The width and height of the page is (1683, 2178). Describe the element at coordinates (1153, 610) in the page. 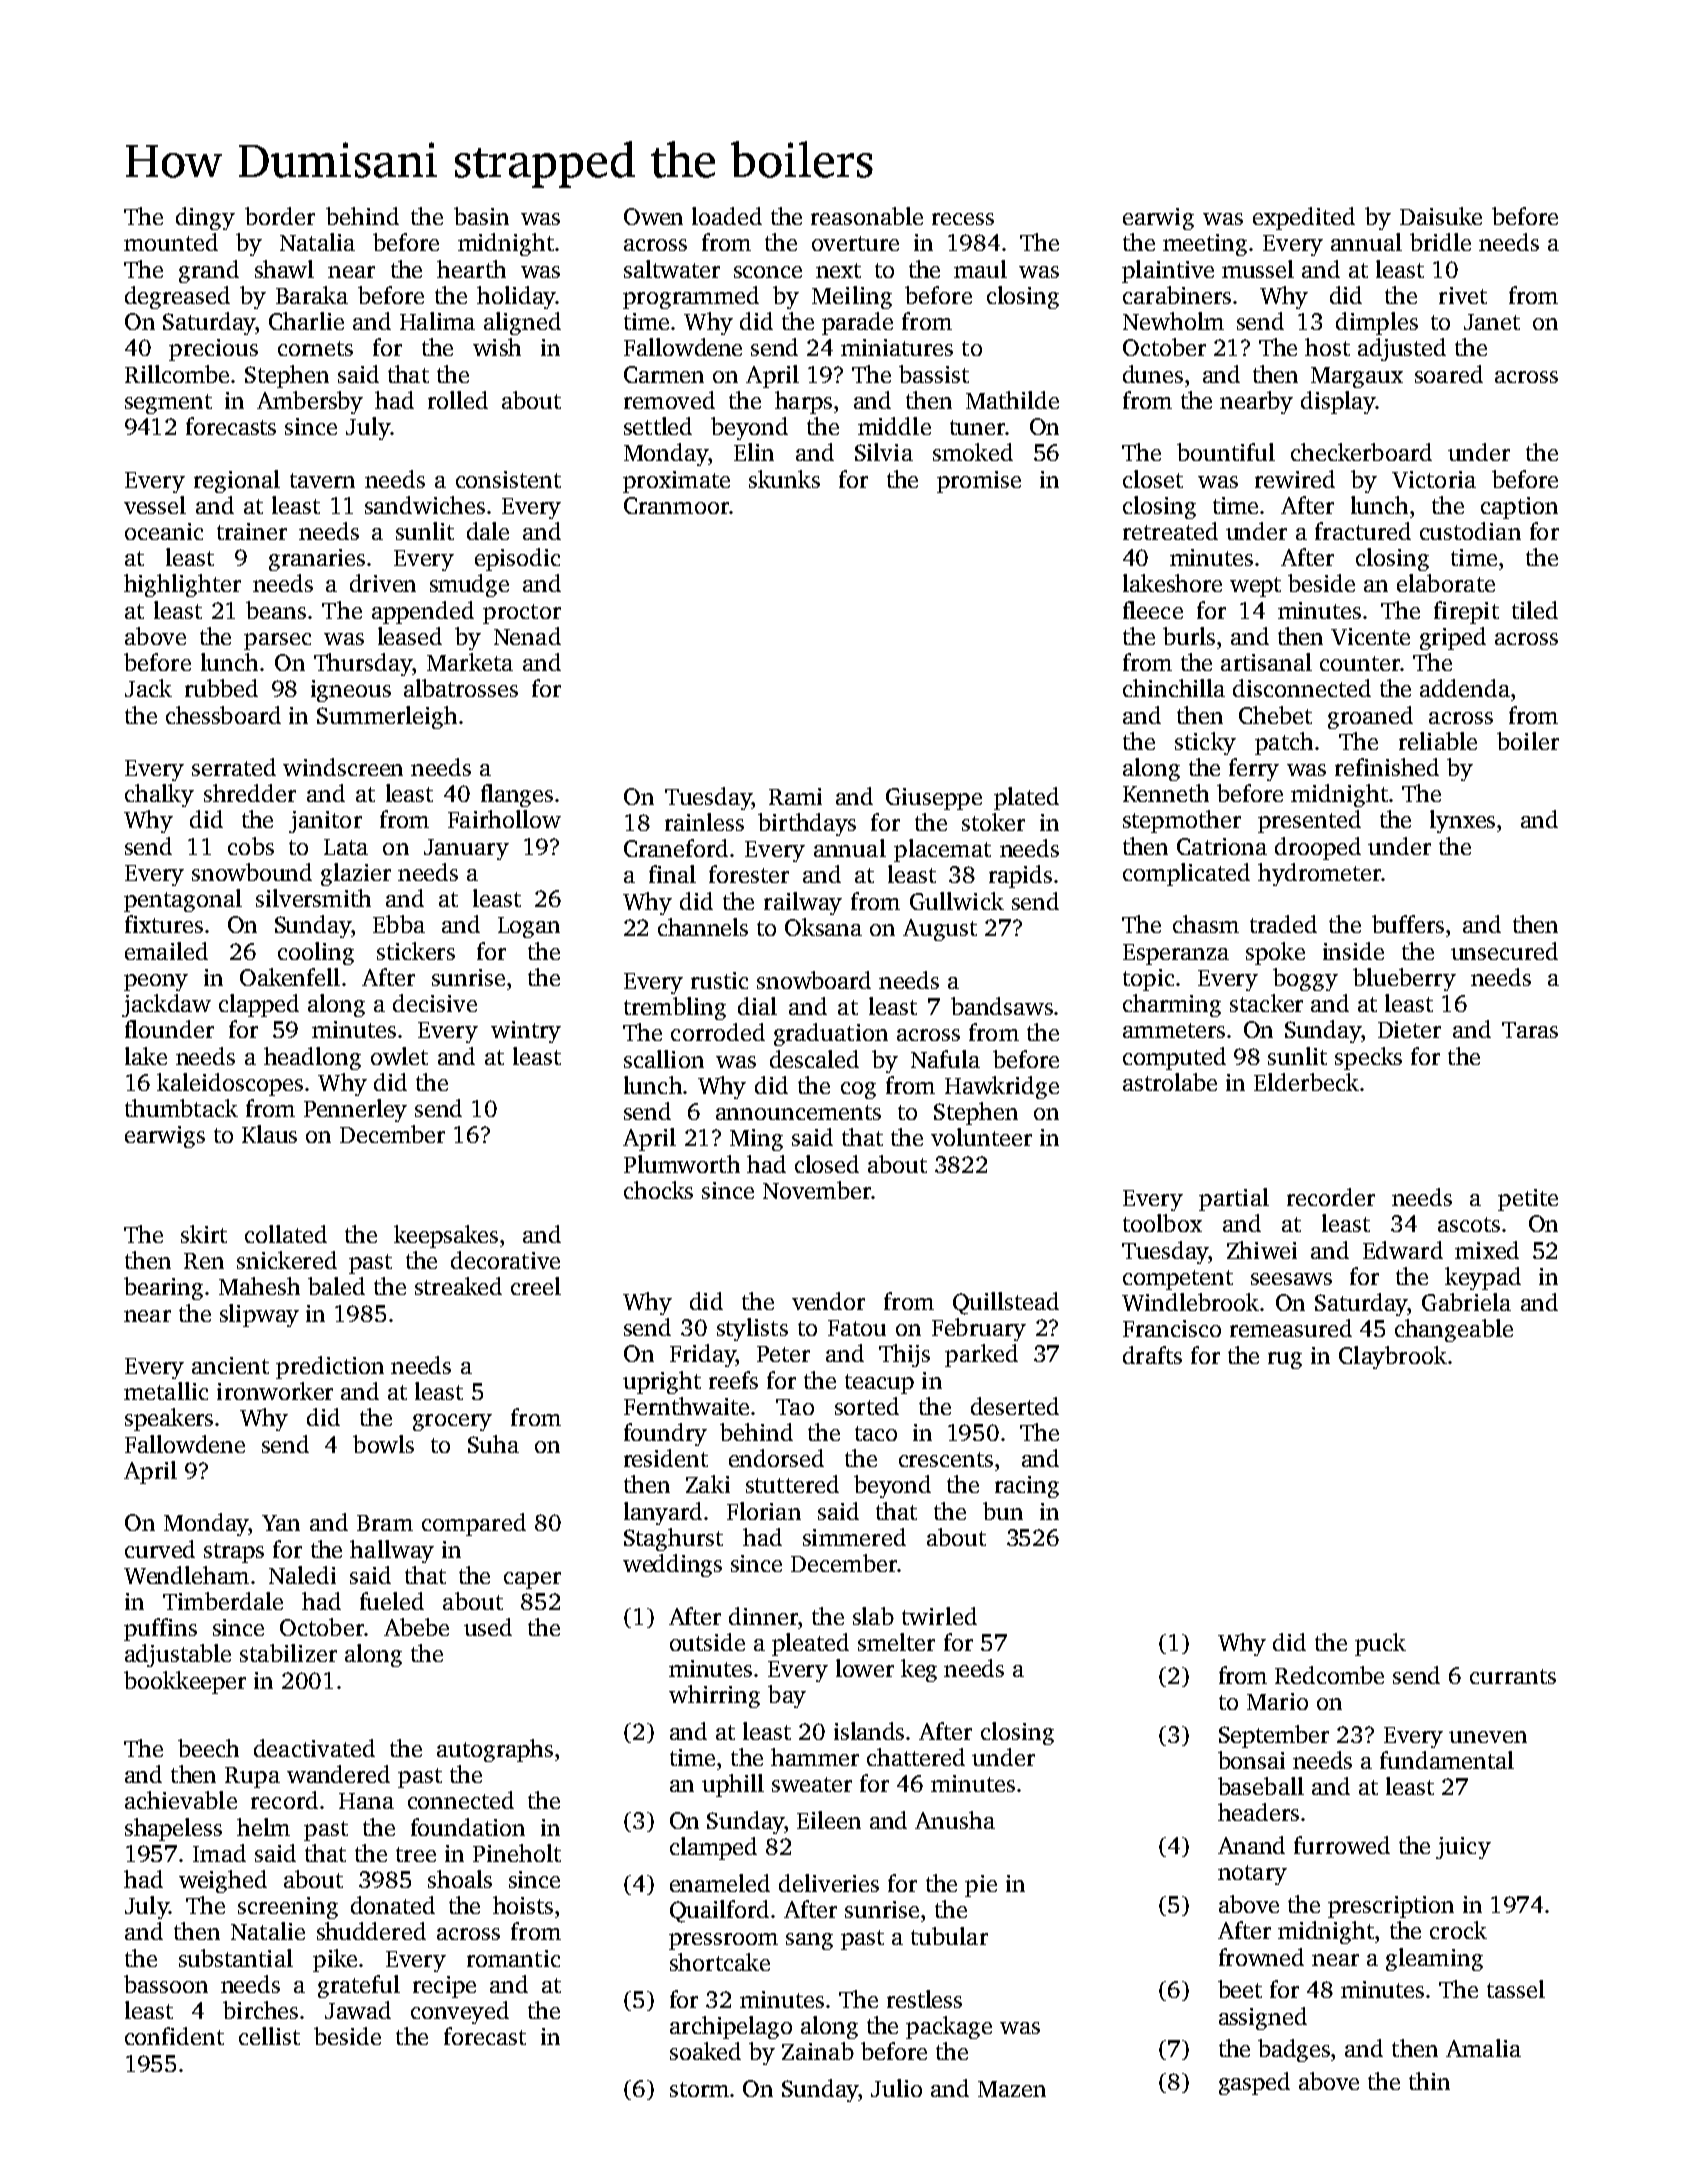

I see `fleece` at that location.
